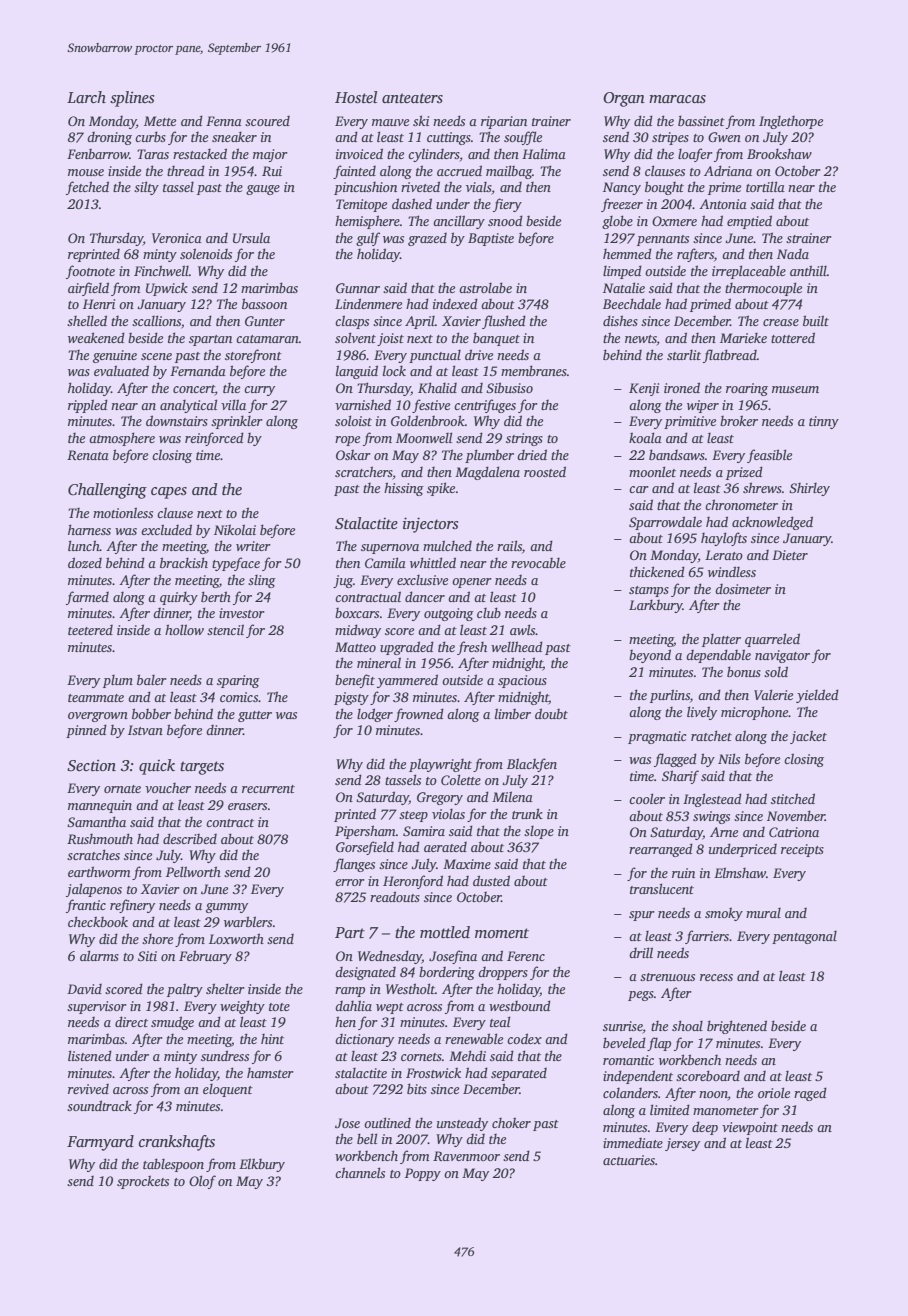 The width and height of the screenshot is (908, 1316). What do you see at coordinates (769, 456) in the screenshot?
I see `feasible` at bounding box center [769, 456].
